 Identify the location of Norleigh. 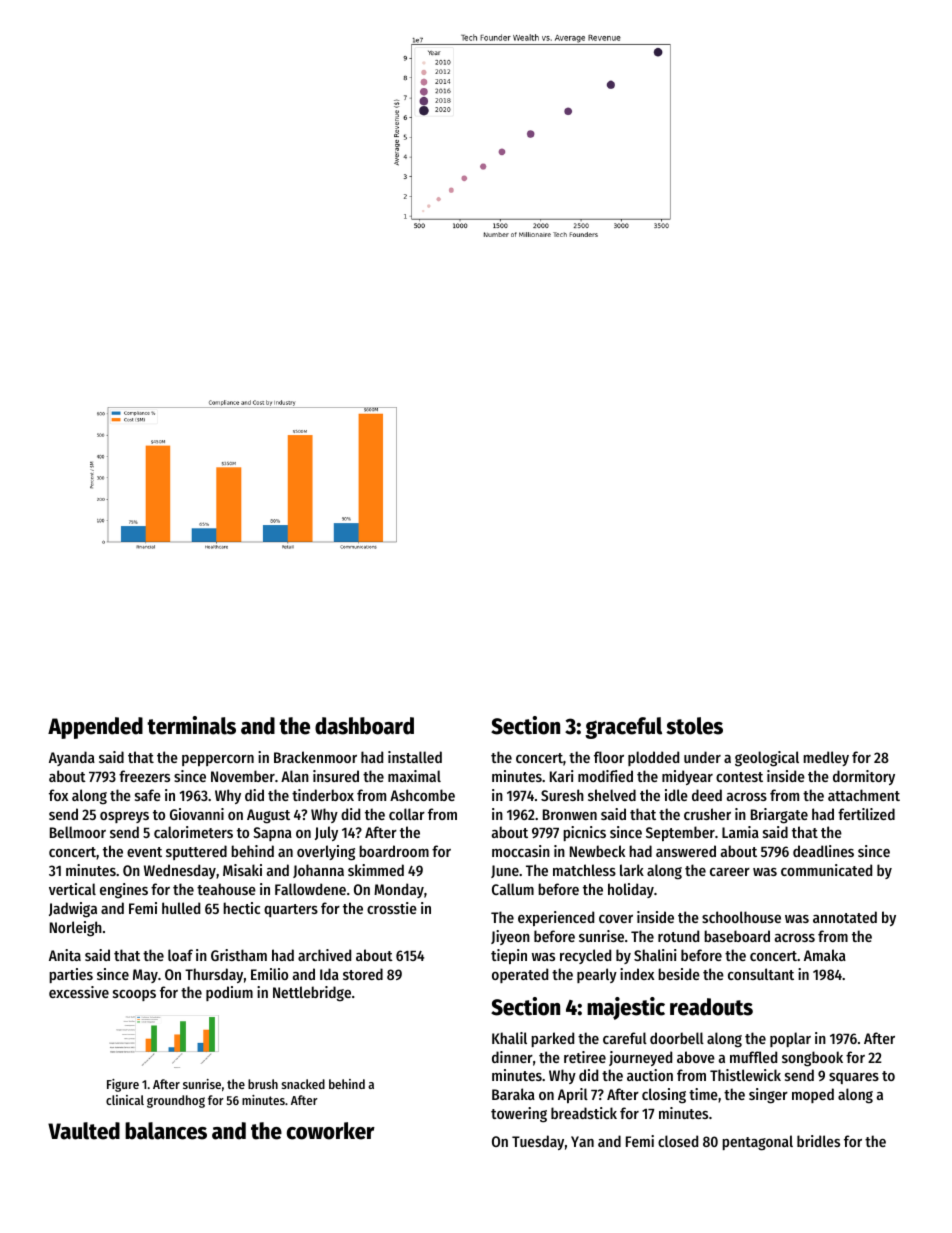
(76, 929).
